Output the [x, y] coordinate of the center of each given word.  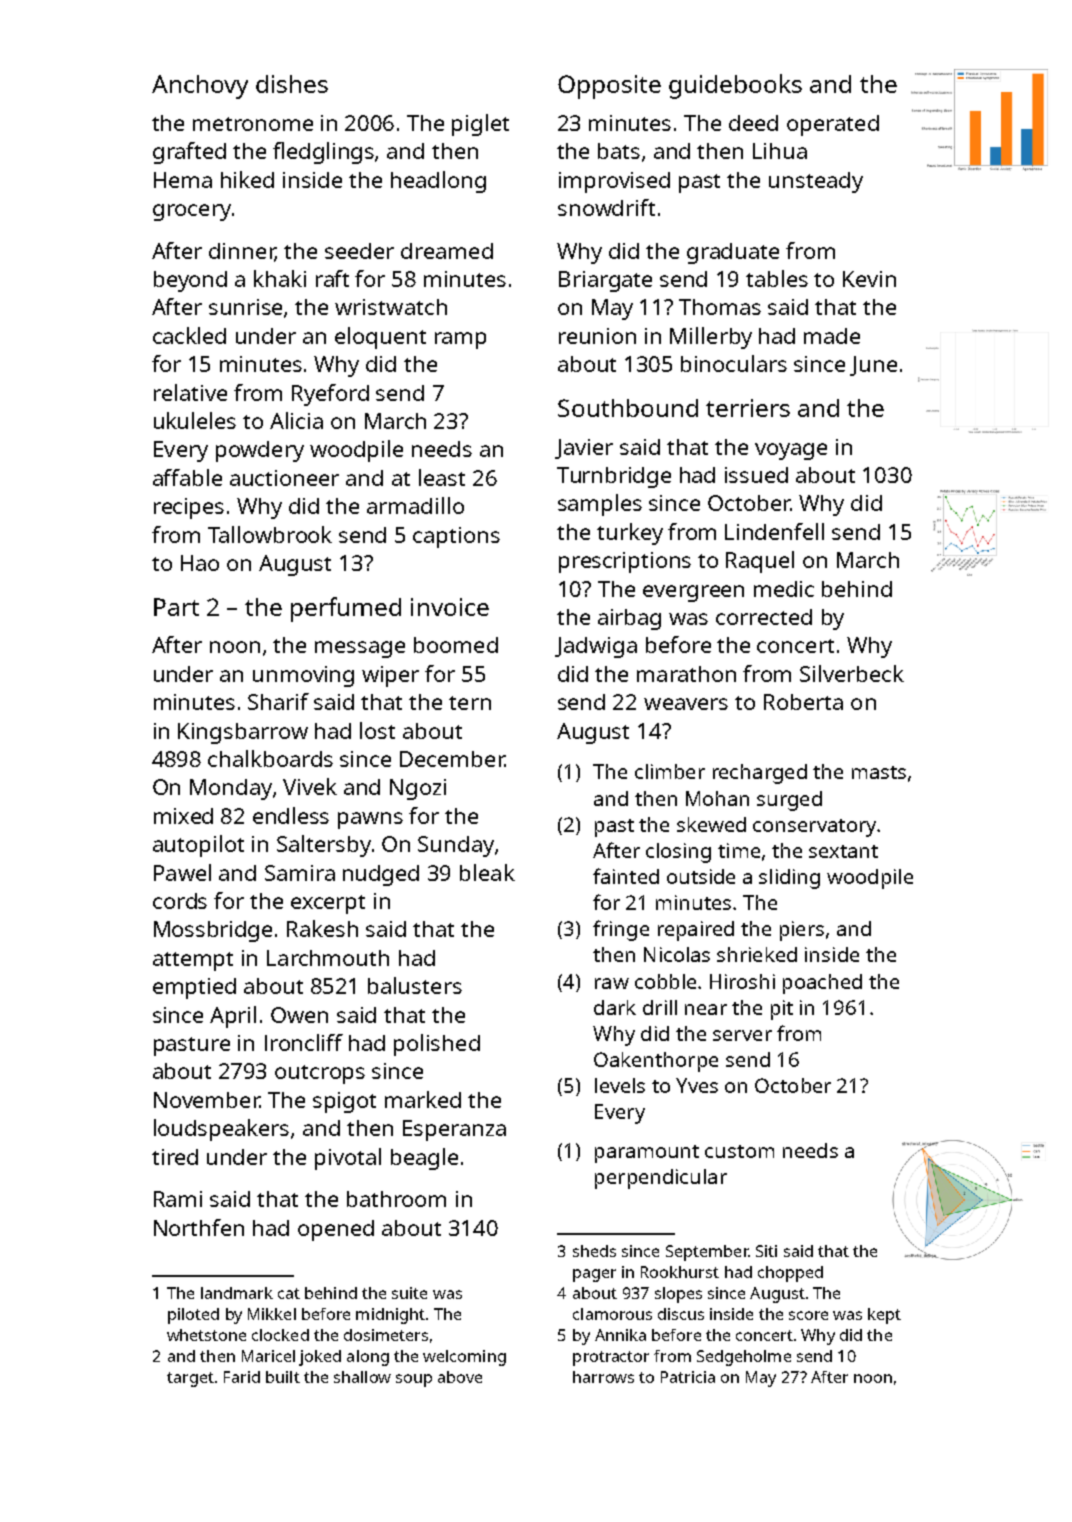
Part [176, 607]
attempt [193, 961]
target [190, 1379]
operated [833, 125]
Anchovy [200, 87]
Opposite [609, 87]
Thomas [720, 307]
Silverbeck [852, 673]
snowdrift [606, 207]
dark [615, 1007]
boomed [456, 645]
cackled [189, 335]
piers [802, 931]
